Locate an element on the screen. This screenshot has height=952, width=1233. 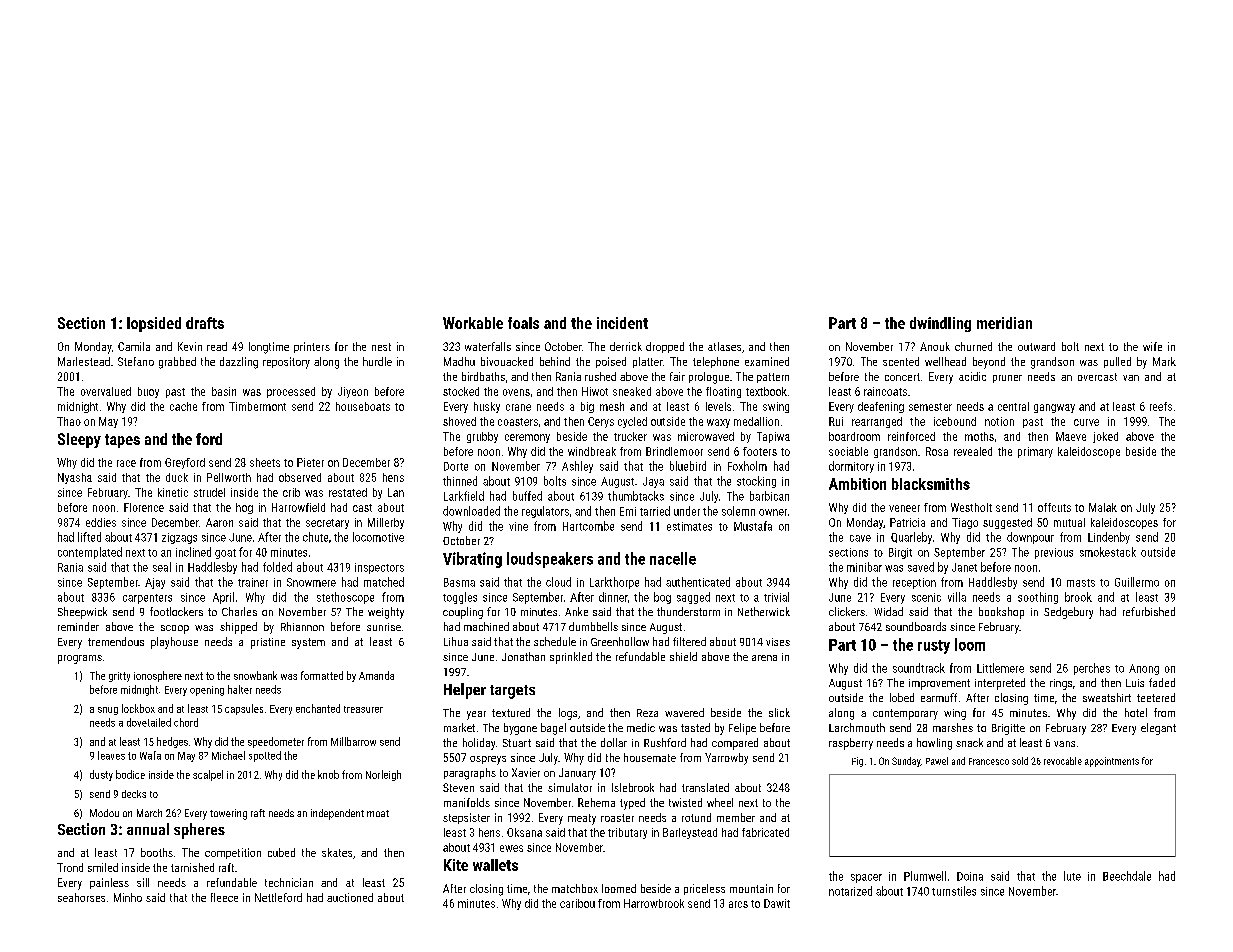
Nyasha is located at coordinates (75, 478).
